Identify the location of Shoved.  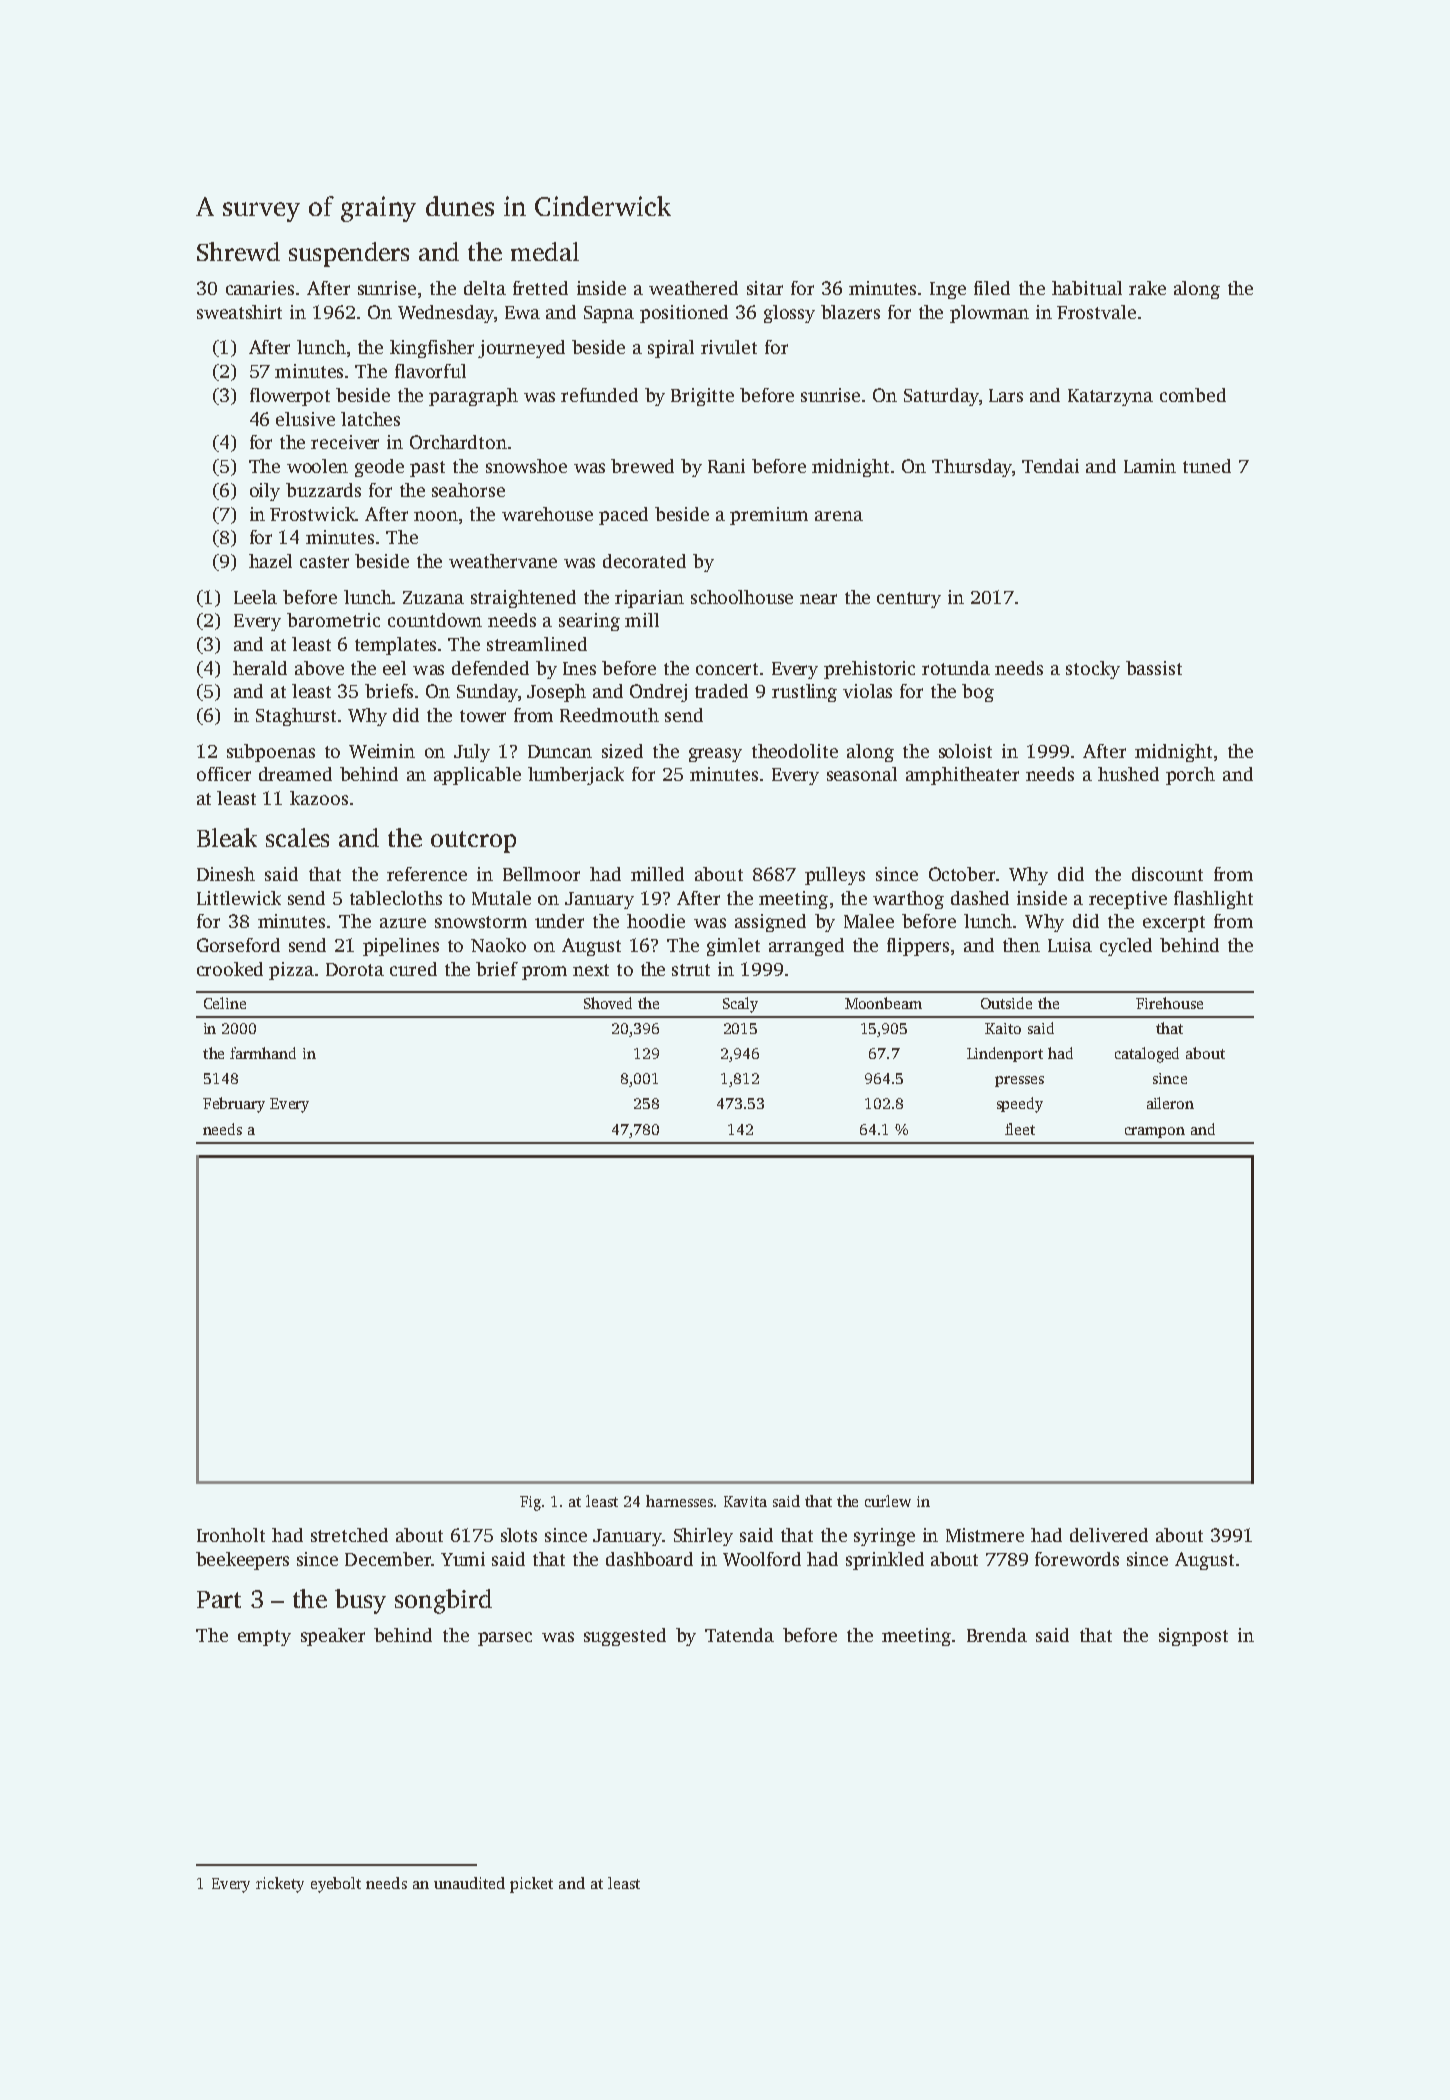
(608, 1003).
